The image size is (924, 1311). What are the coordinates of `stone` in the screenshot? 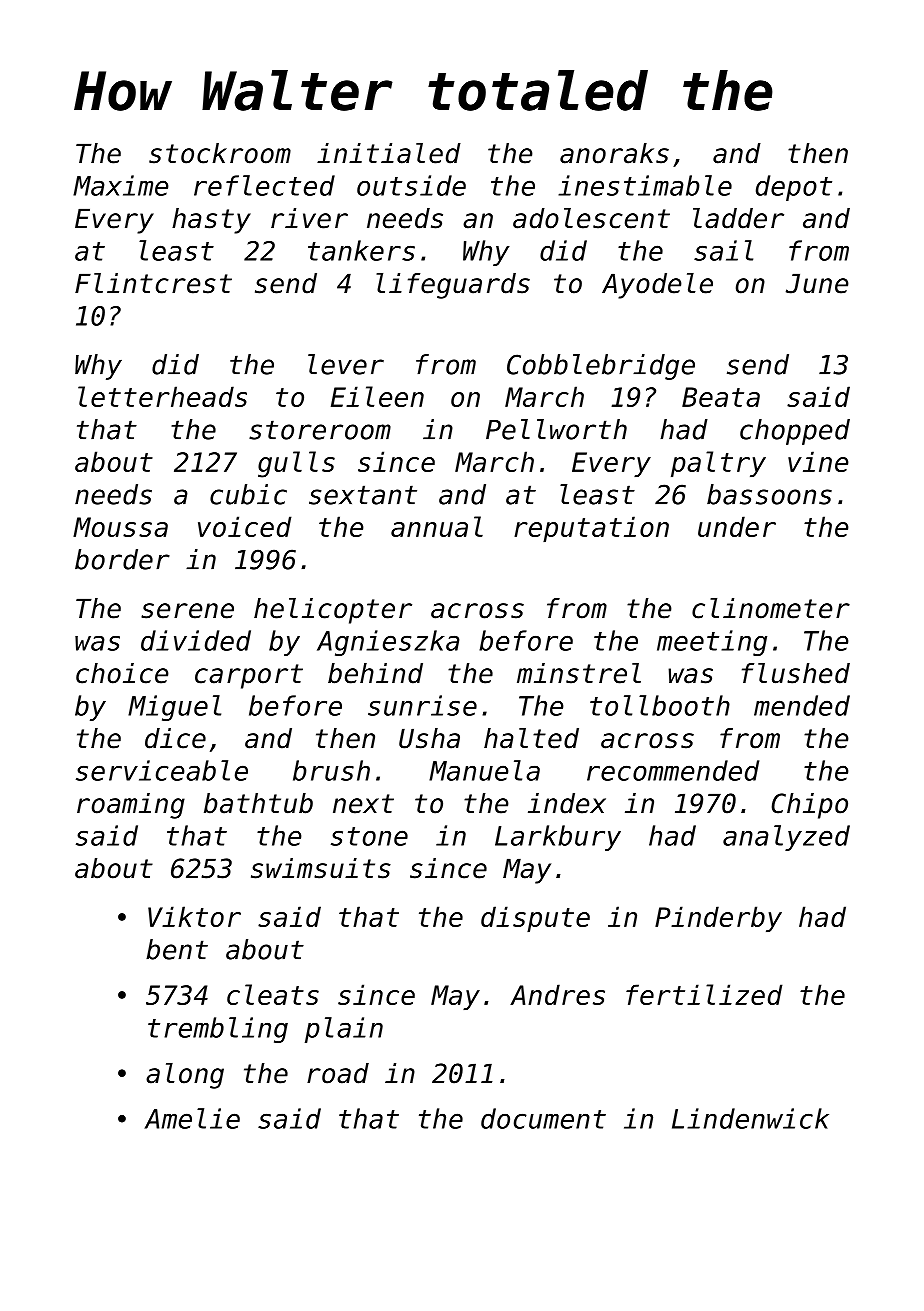 It's located at (369, 836).
